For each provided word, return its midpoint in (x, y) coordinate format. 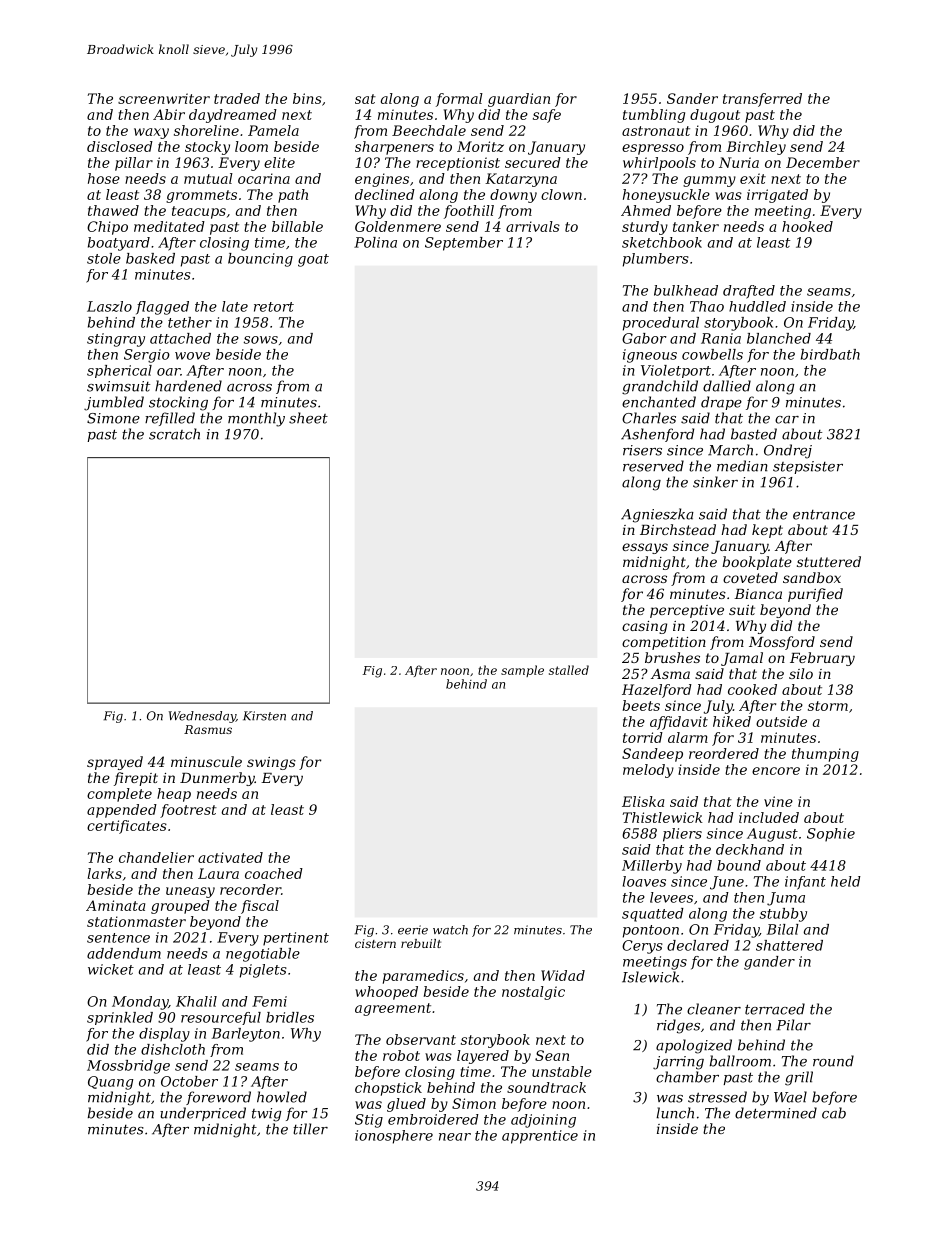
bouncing (260, 260)
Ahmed (646, 210)
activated (230, 857)
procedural (661, 324)
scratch (174, 434)
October (189, 1081)
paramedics (423, 977)
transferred (762, 100)
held (846, 881)
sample (522, 671)
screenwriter (164, 98)
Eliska (643, 801)
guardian (519, 100)
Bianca (758, 594)
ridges (678, 1026)
